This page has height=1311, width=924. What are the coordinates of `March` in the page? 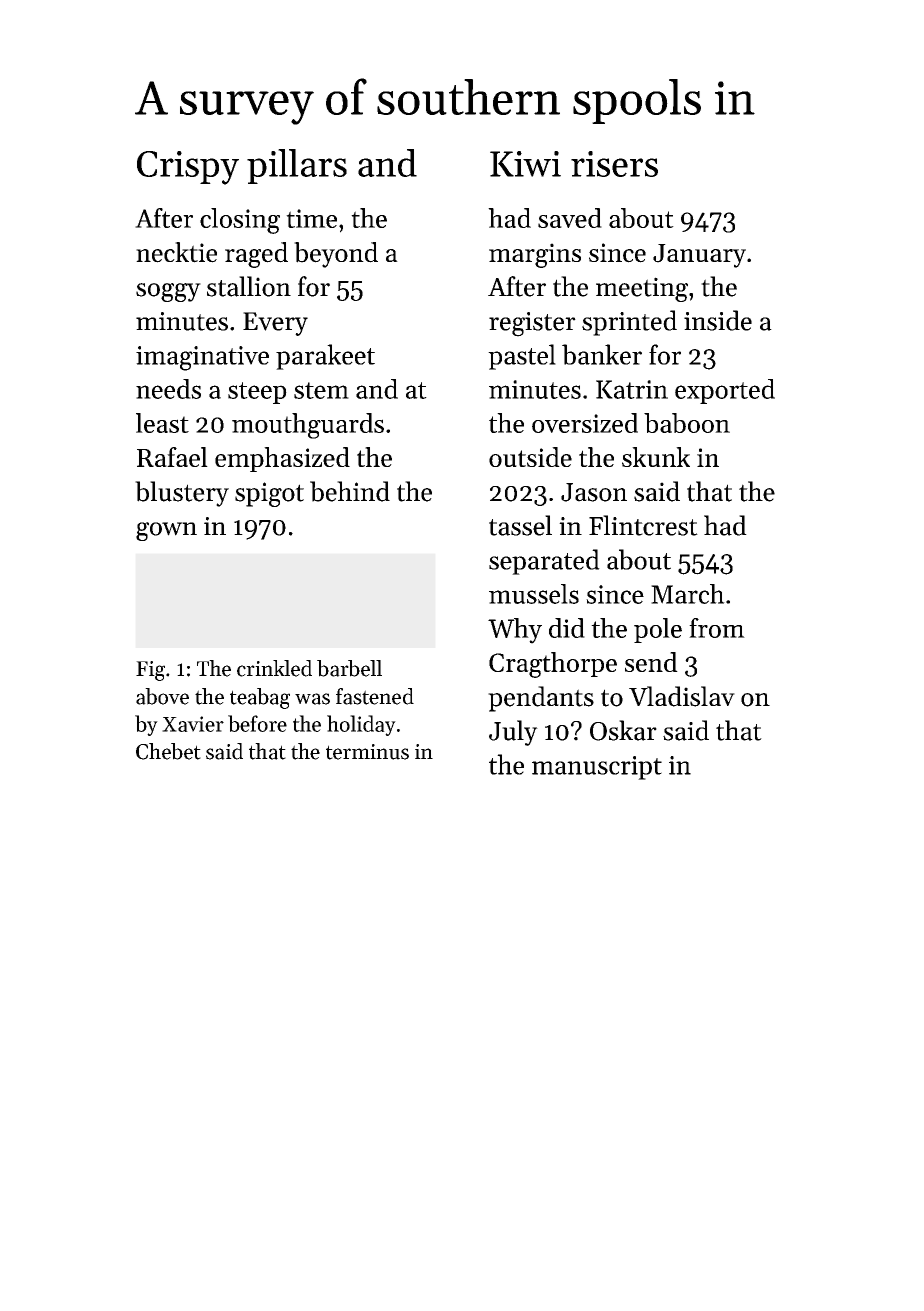 It's located at (688, 594).
